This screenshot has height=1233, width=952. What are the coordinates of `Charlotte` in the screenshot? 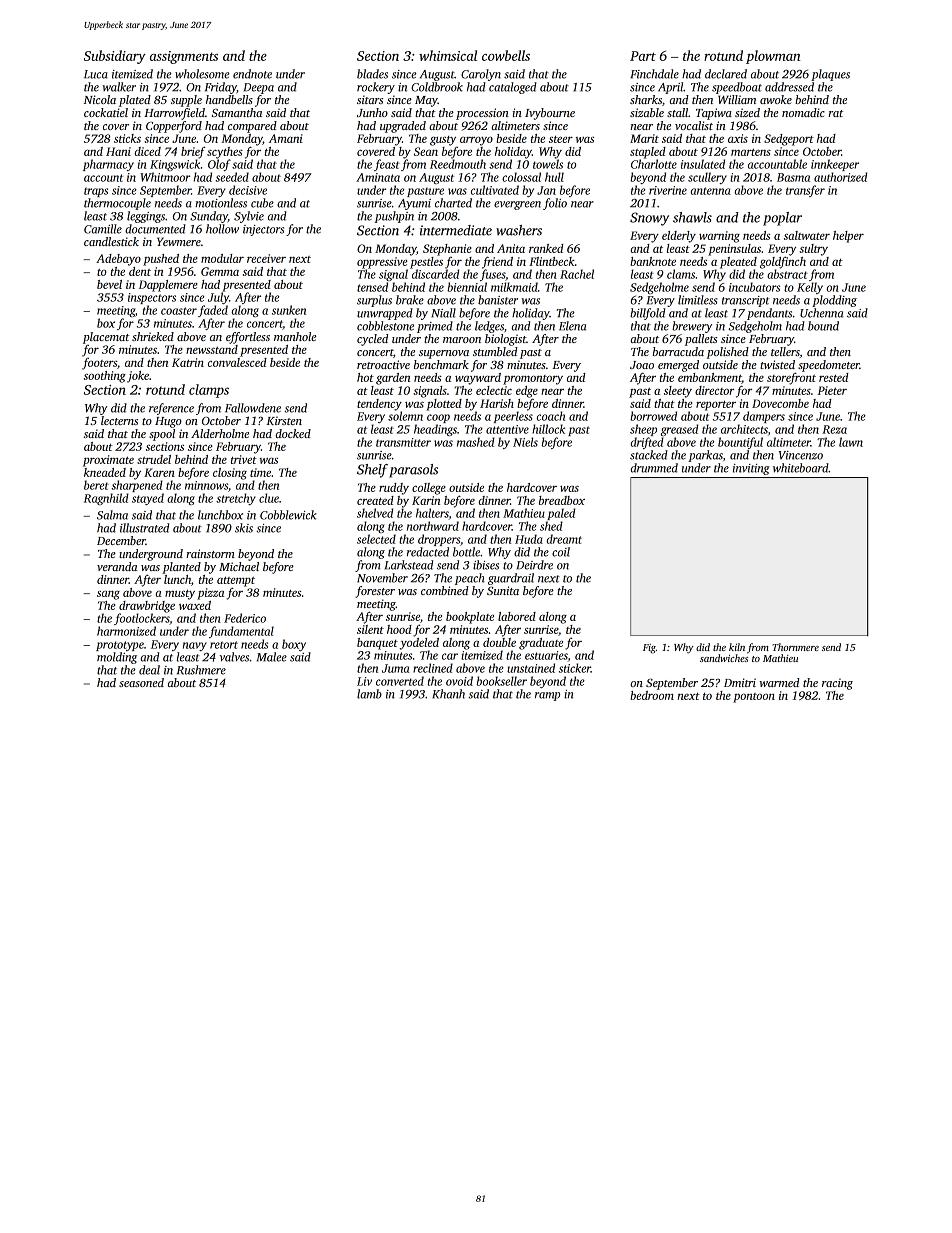 It's located at (654, 164).
